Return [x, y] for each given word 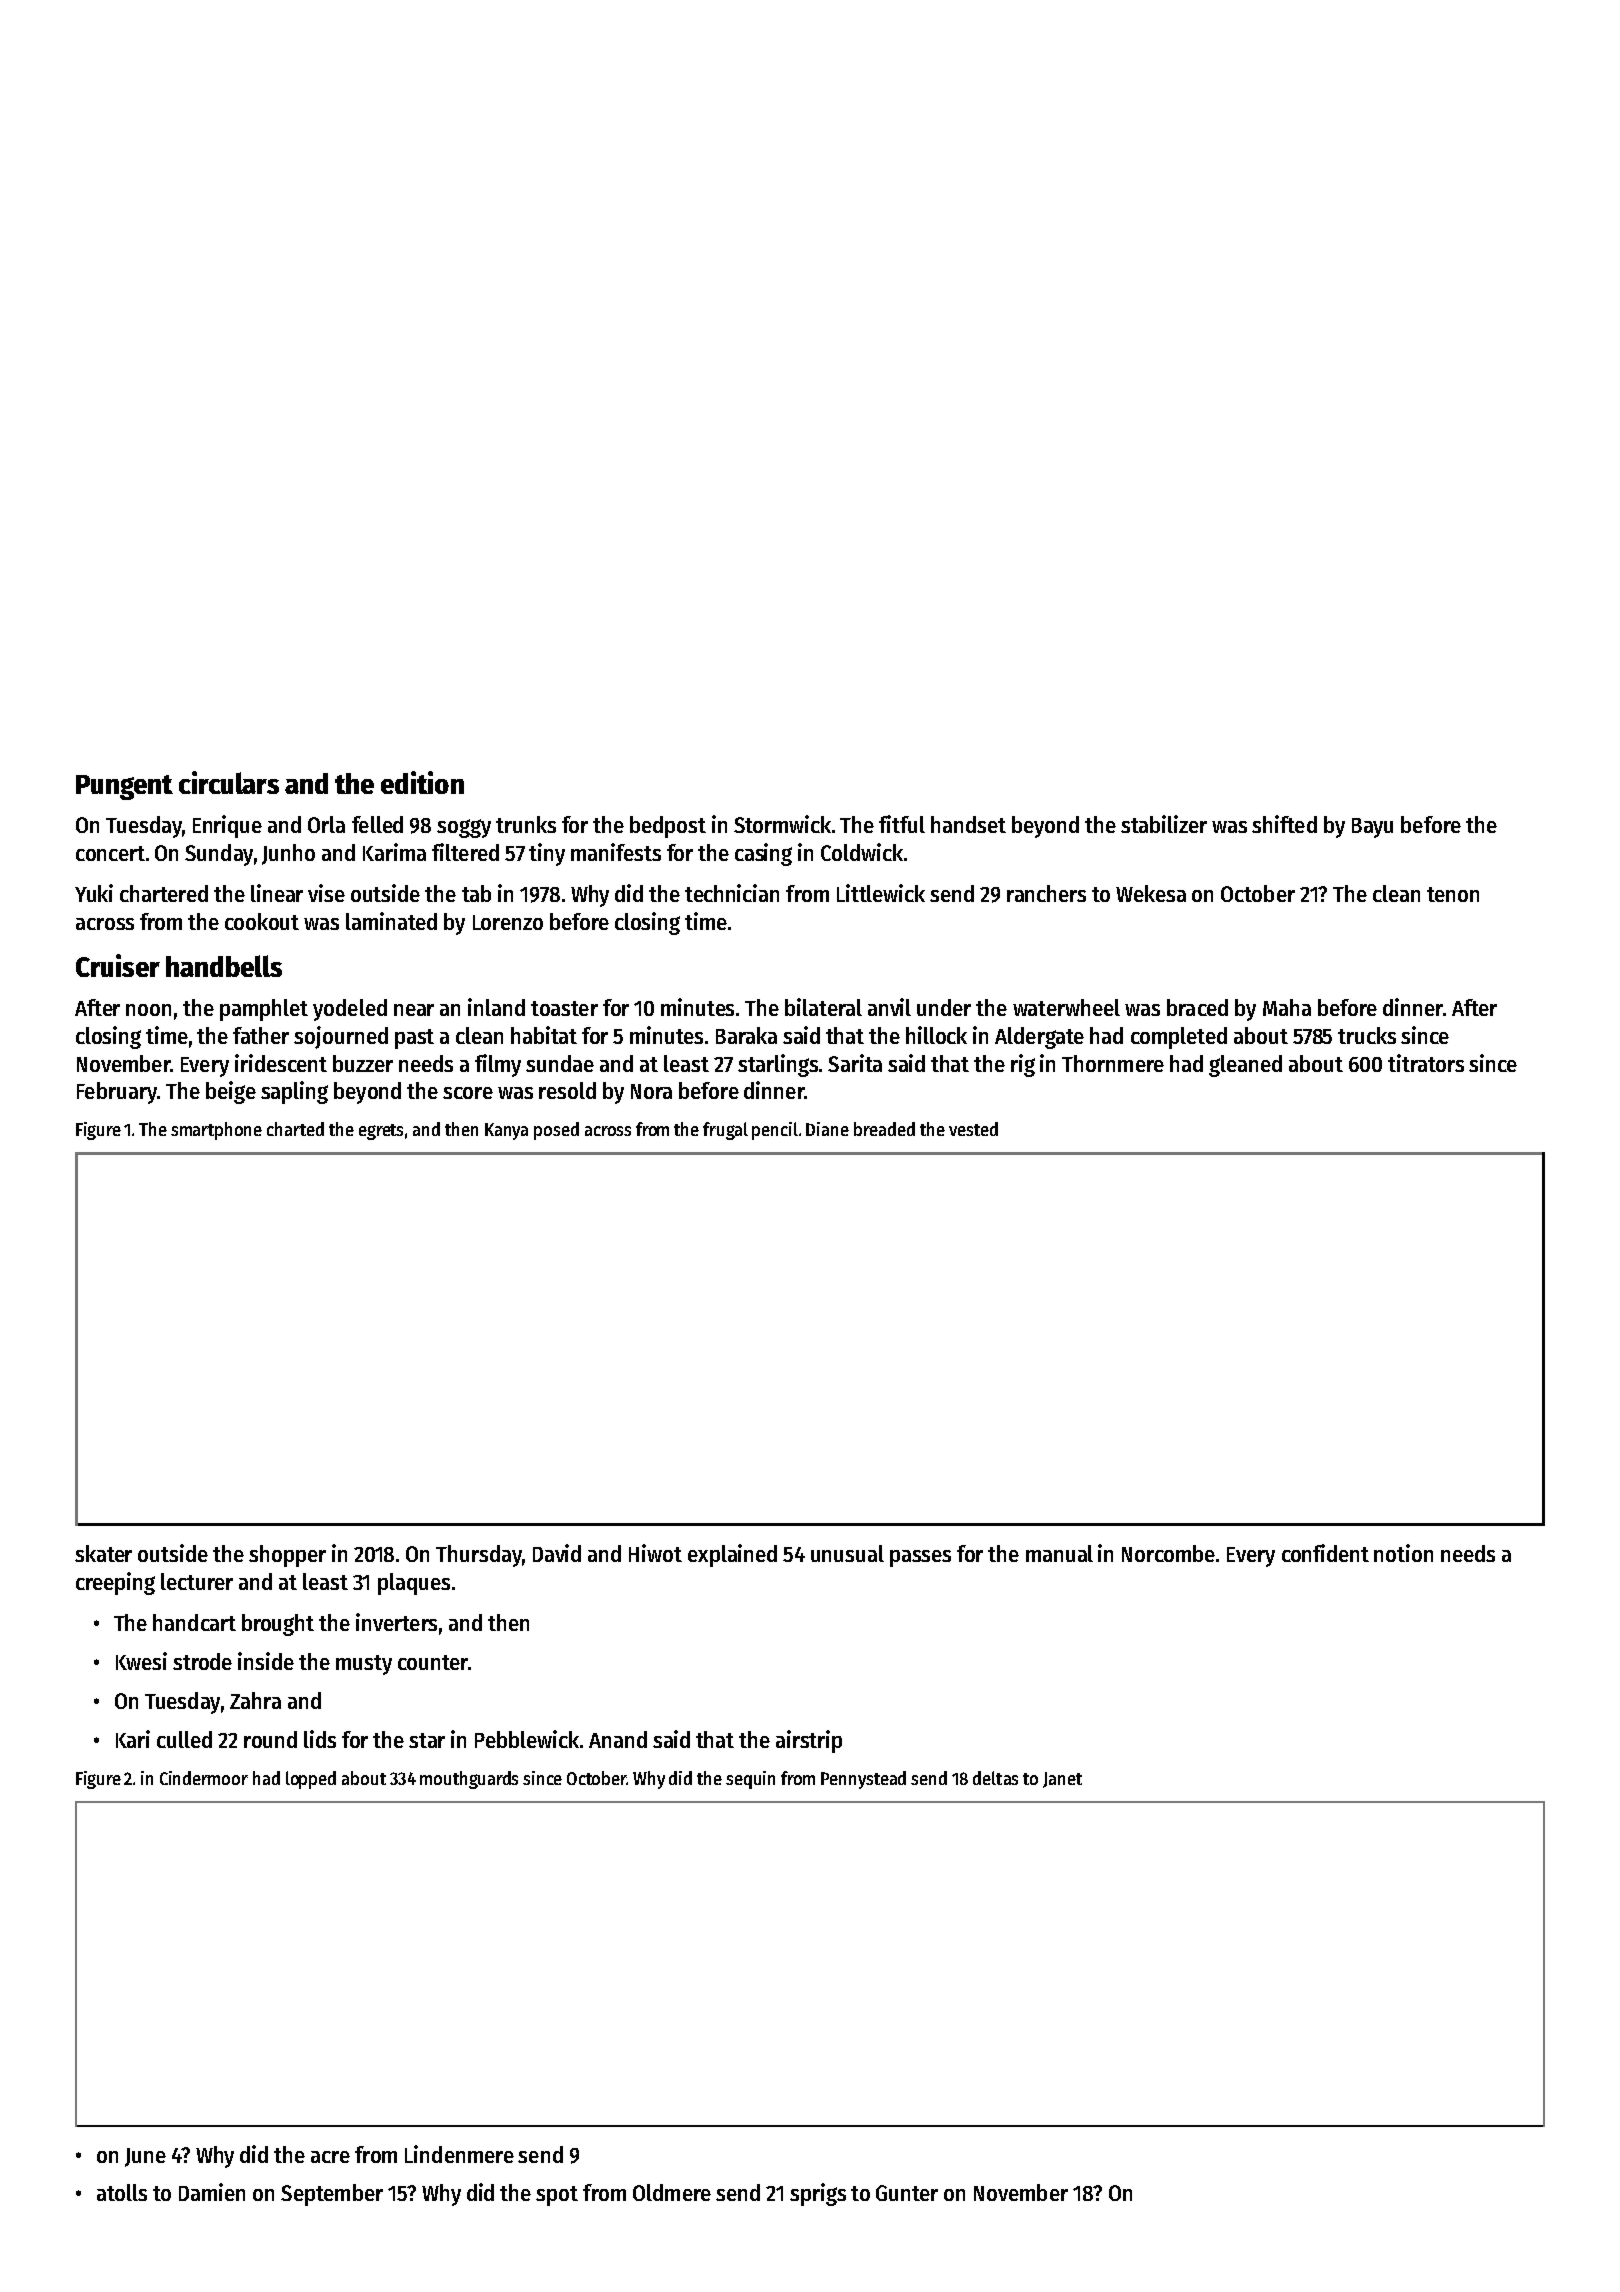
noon [148, 1010]
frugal [725, 1131]
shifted [1284, 824]
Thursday [479, 1556]
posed [556, 1131]
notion [1403, 1553]
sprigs [818, 2194]
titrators [1426, 1063]
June [145, 2157]
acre [330, 2157]
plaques [414, 1584]
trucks [1367, 1035]
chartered [164, 893]
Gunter [907, 2193]
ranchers [1046, 893]
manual [1059, 1553]
